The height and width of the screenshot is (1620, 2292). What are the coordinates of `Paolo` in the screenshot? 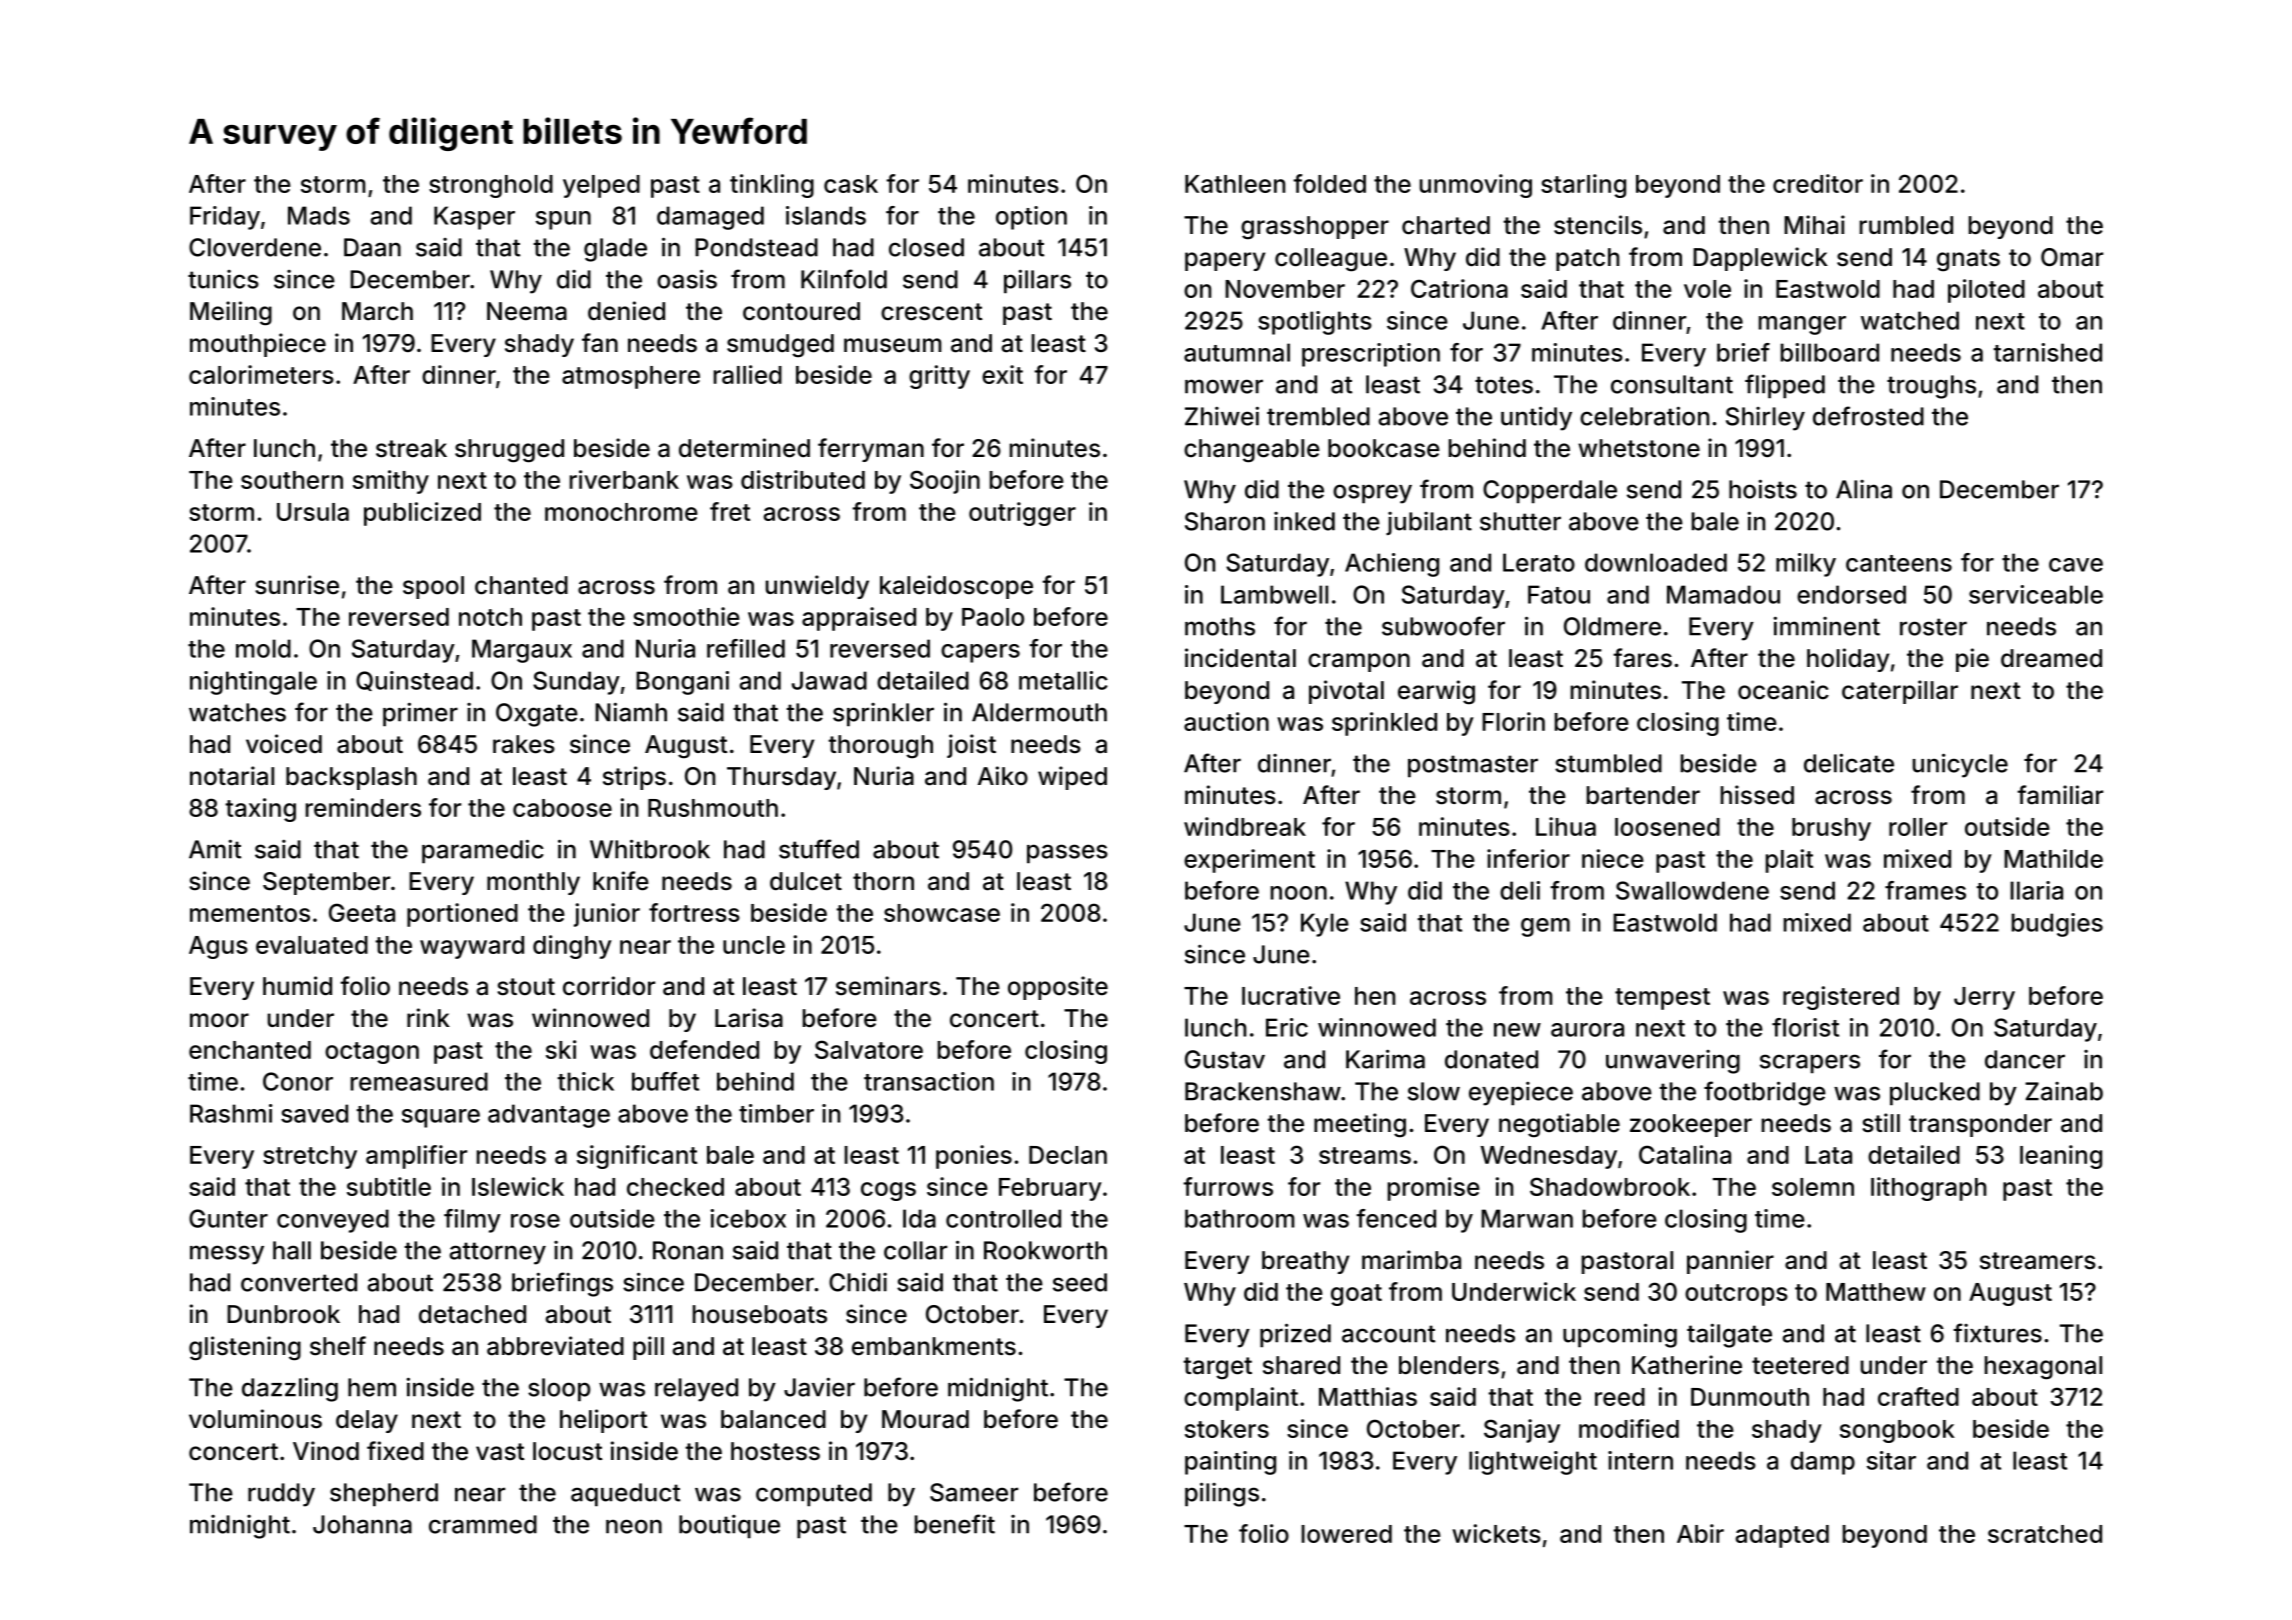 It's located at (993, 617).
